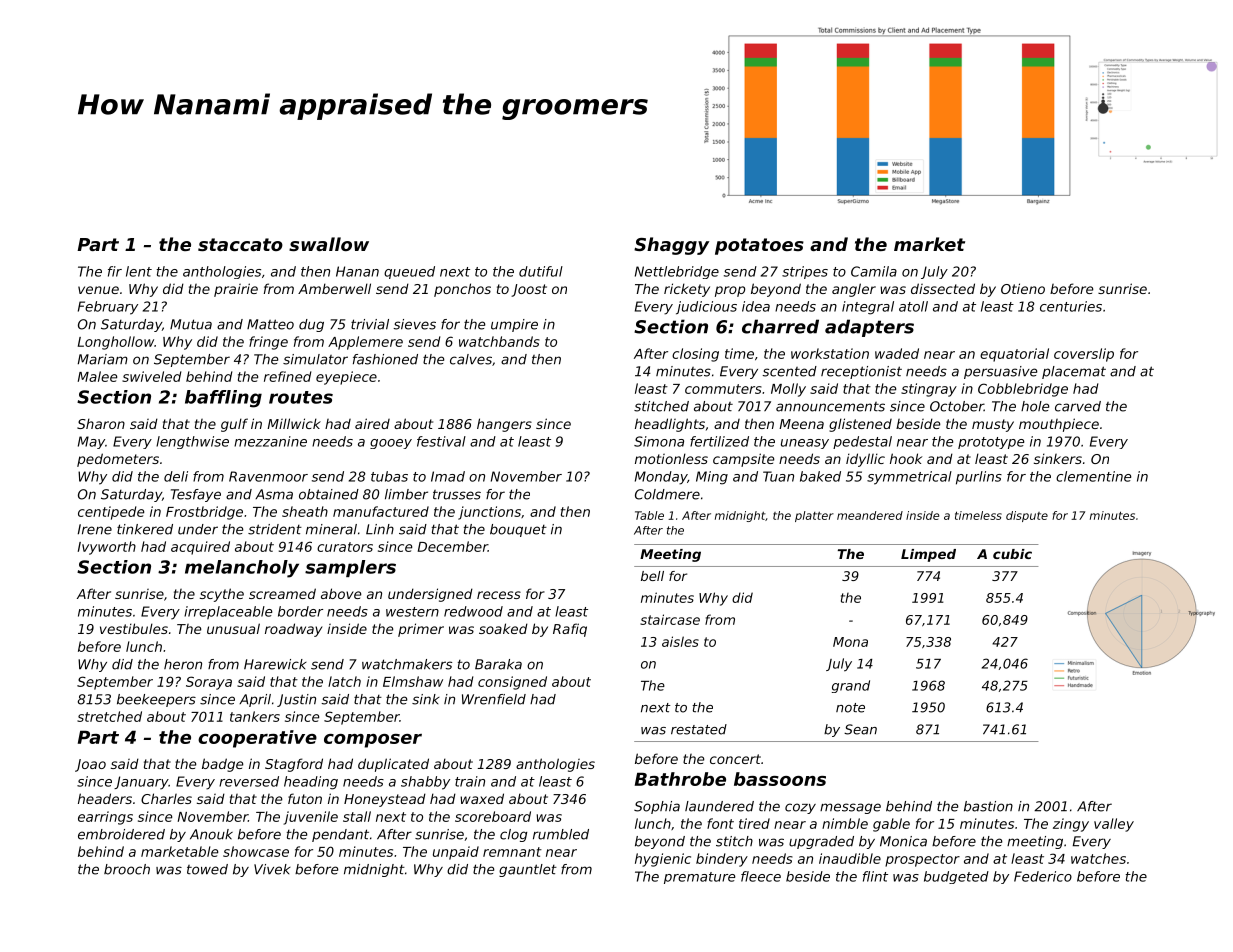 The image size is (1233, 952). What do you see at coordinates (761, 876) in the screenshot?
I see `fleece` at bounding box center [761, 876].
